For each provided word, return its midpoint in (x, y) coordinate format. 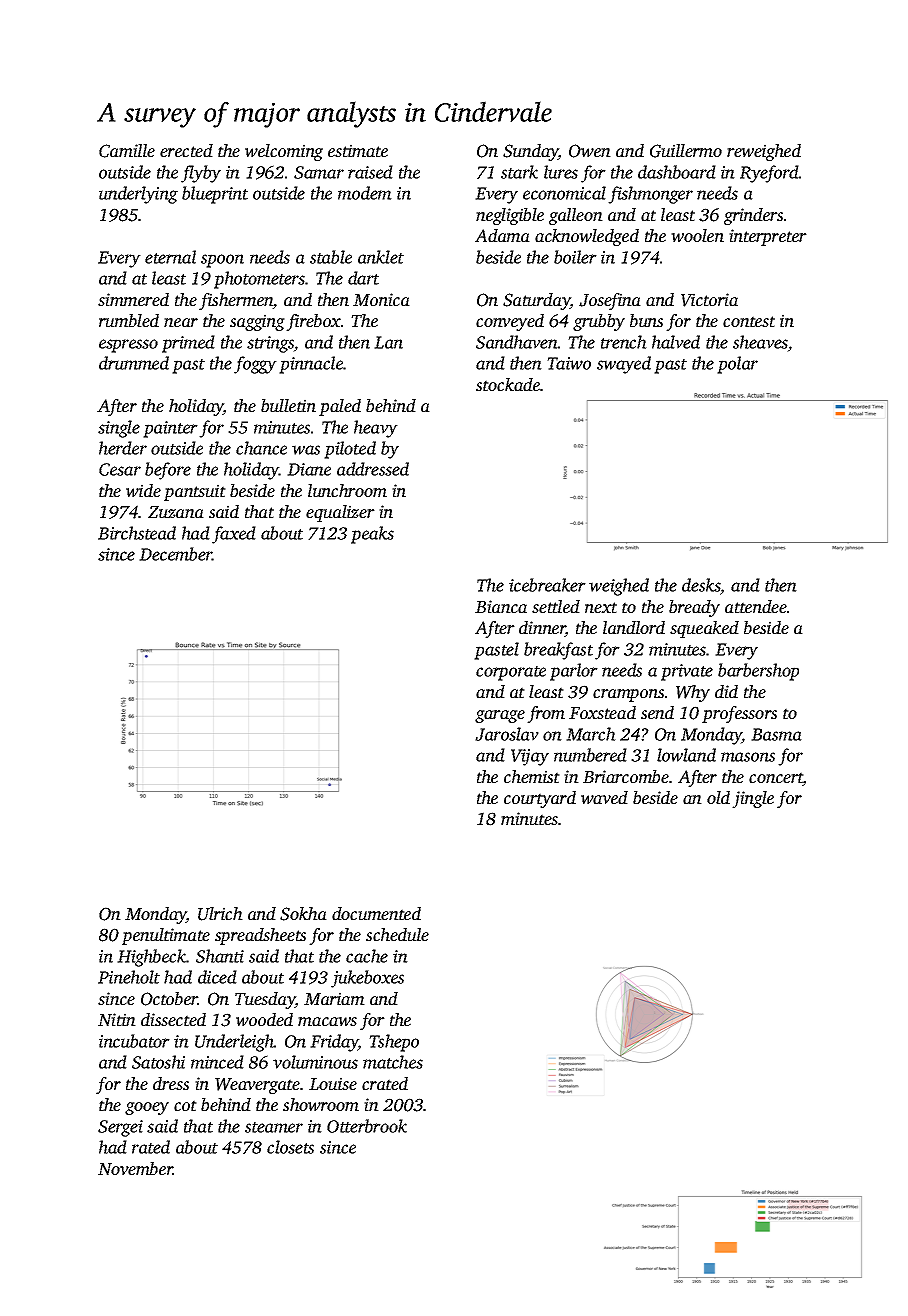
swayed (624, 365)
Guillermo (686, 151)
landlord (634, 627)
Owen (590, 151)
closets (290, 1147)
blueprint (215, 195)
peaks (372, 535)
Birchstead (137, 533)
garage (500, 716)
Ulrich (220, 914)
